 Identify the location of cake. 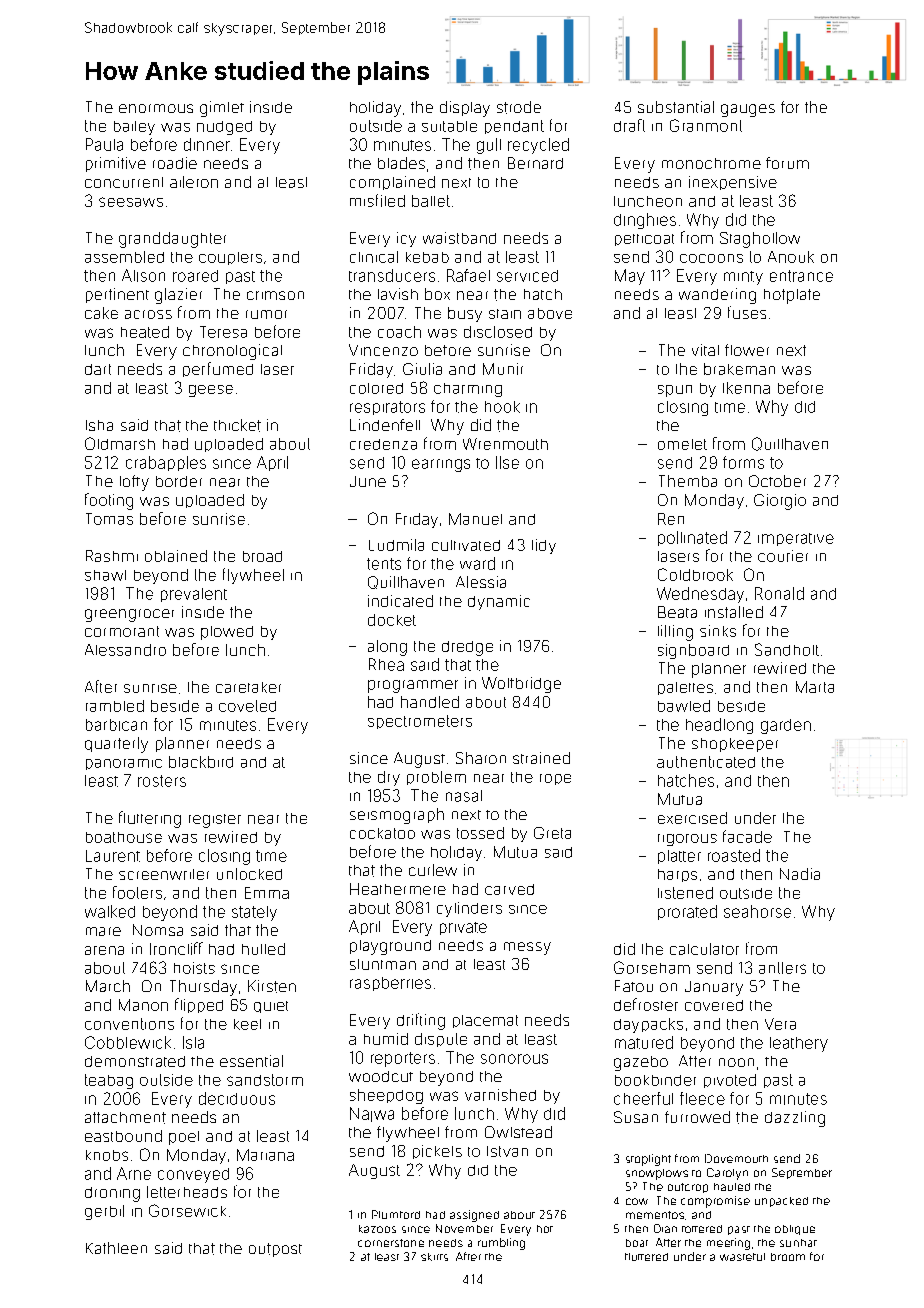
(101, 313).
